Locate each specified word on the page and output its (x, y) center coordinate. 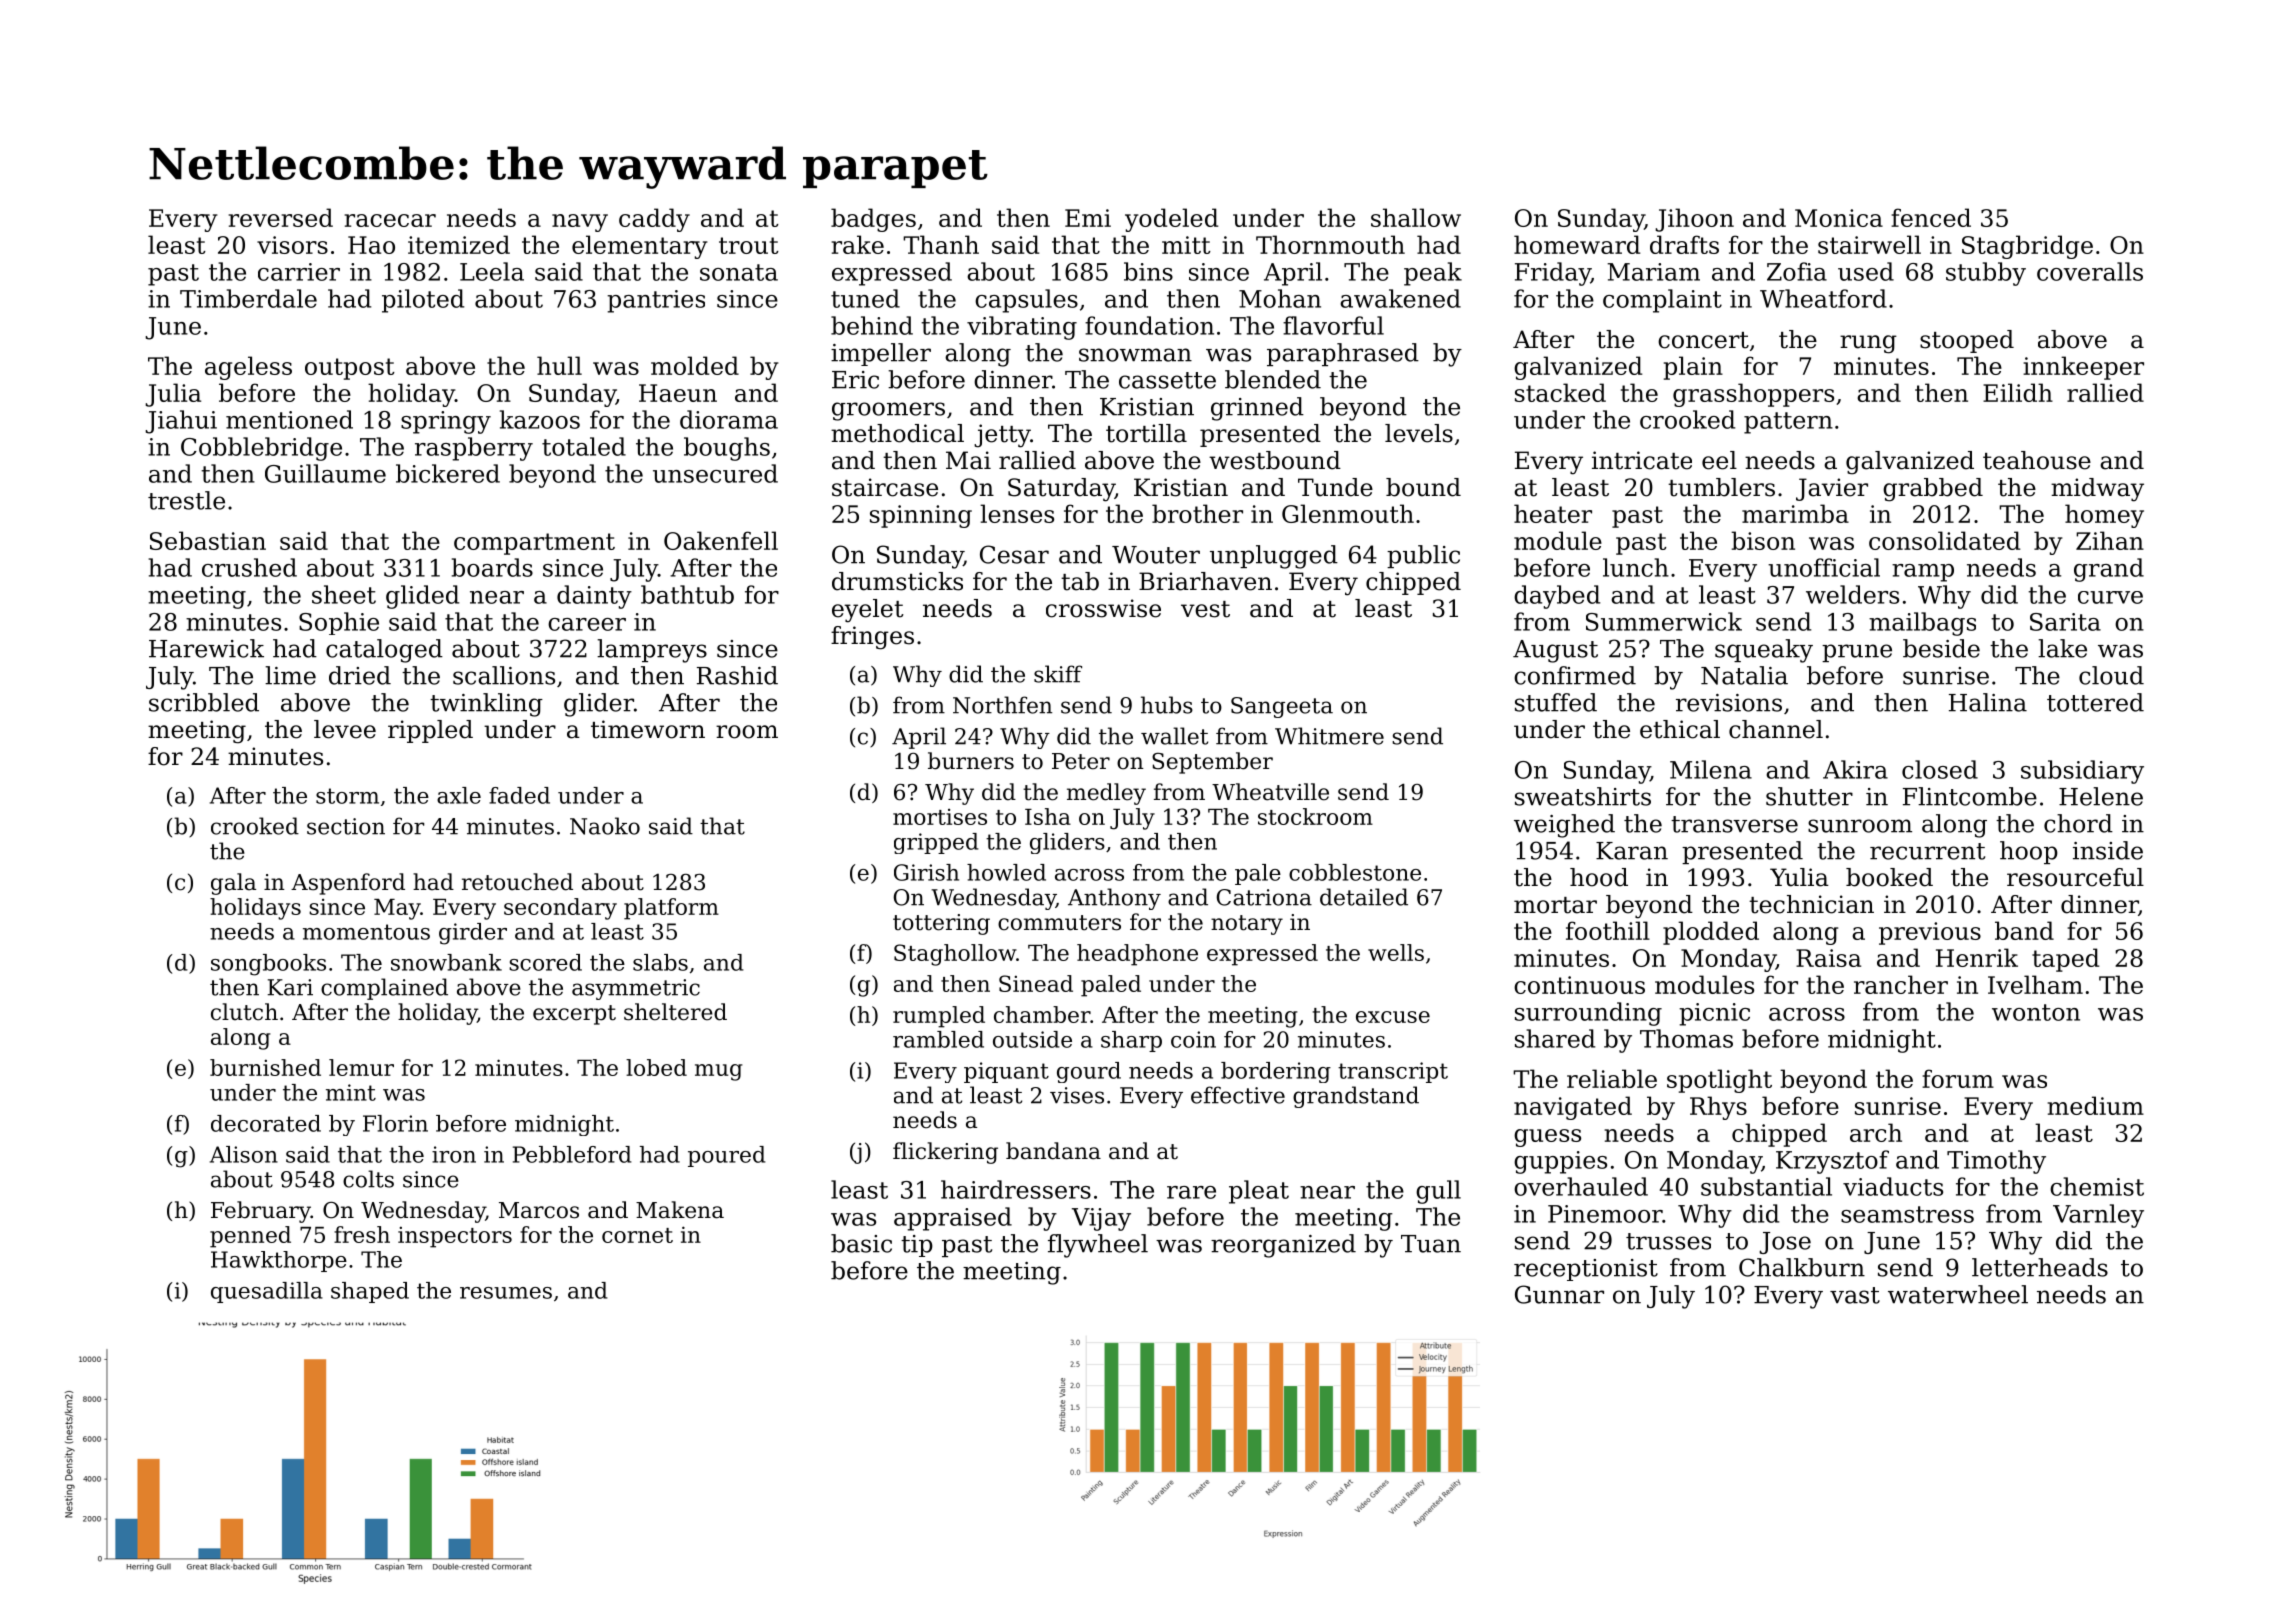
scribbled (204, 702)
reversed (281, 217)
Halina (1988, 702)
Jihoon (1694, 220)
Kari (290, 987)
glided (422, 597)
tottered (2095, 702)
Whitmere (1329, 736)
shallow (1416, 217)
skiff (1058, 674)
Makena (680, 1210)
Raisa (1828, 958)
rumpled (939, 1017)
